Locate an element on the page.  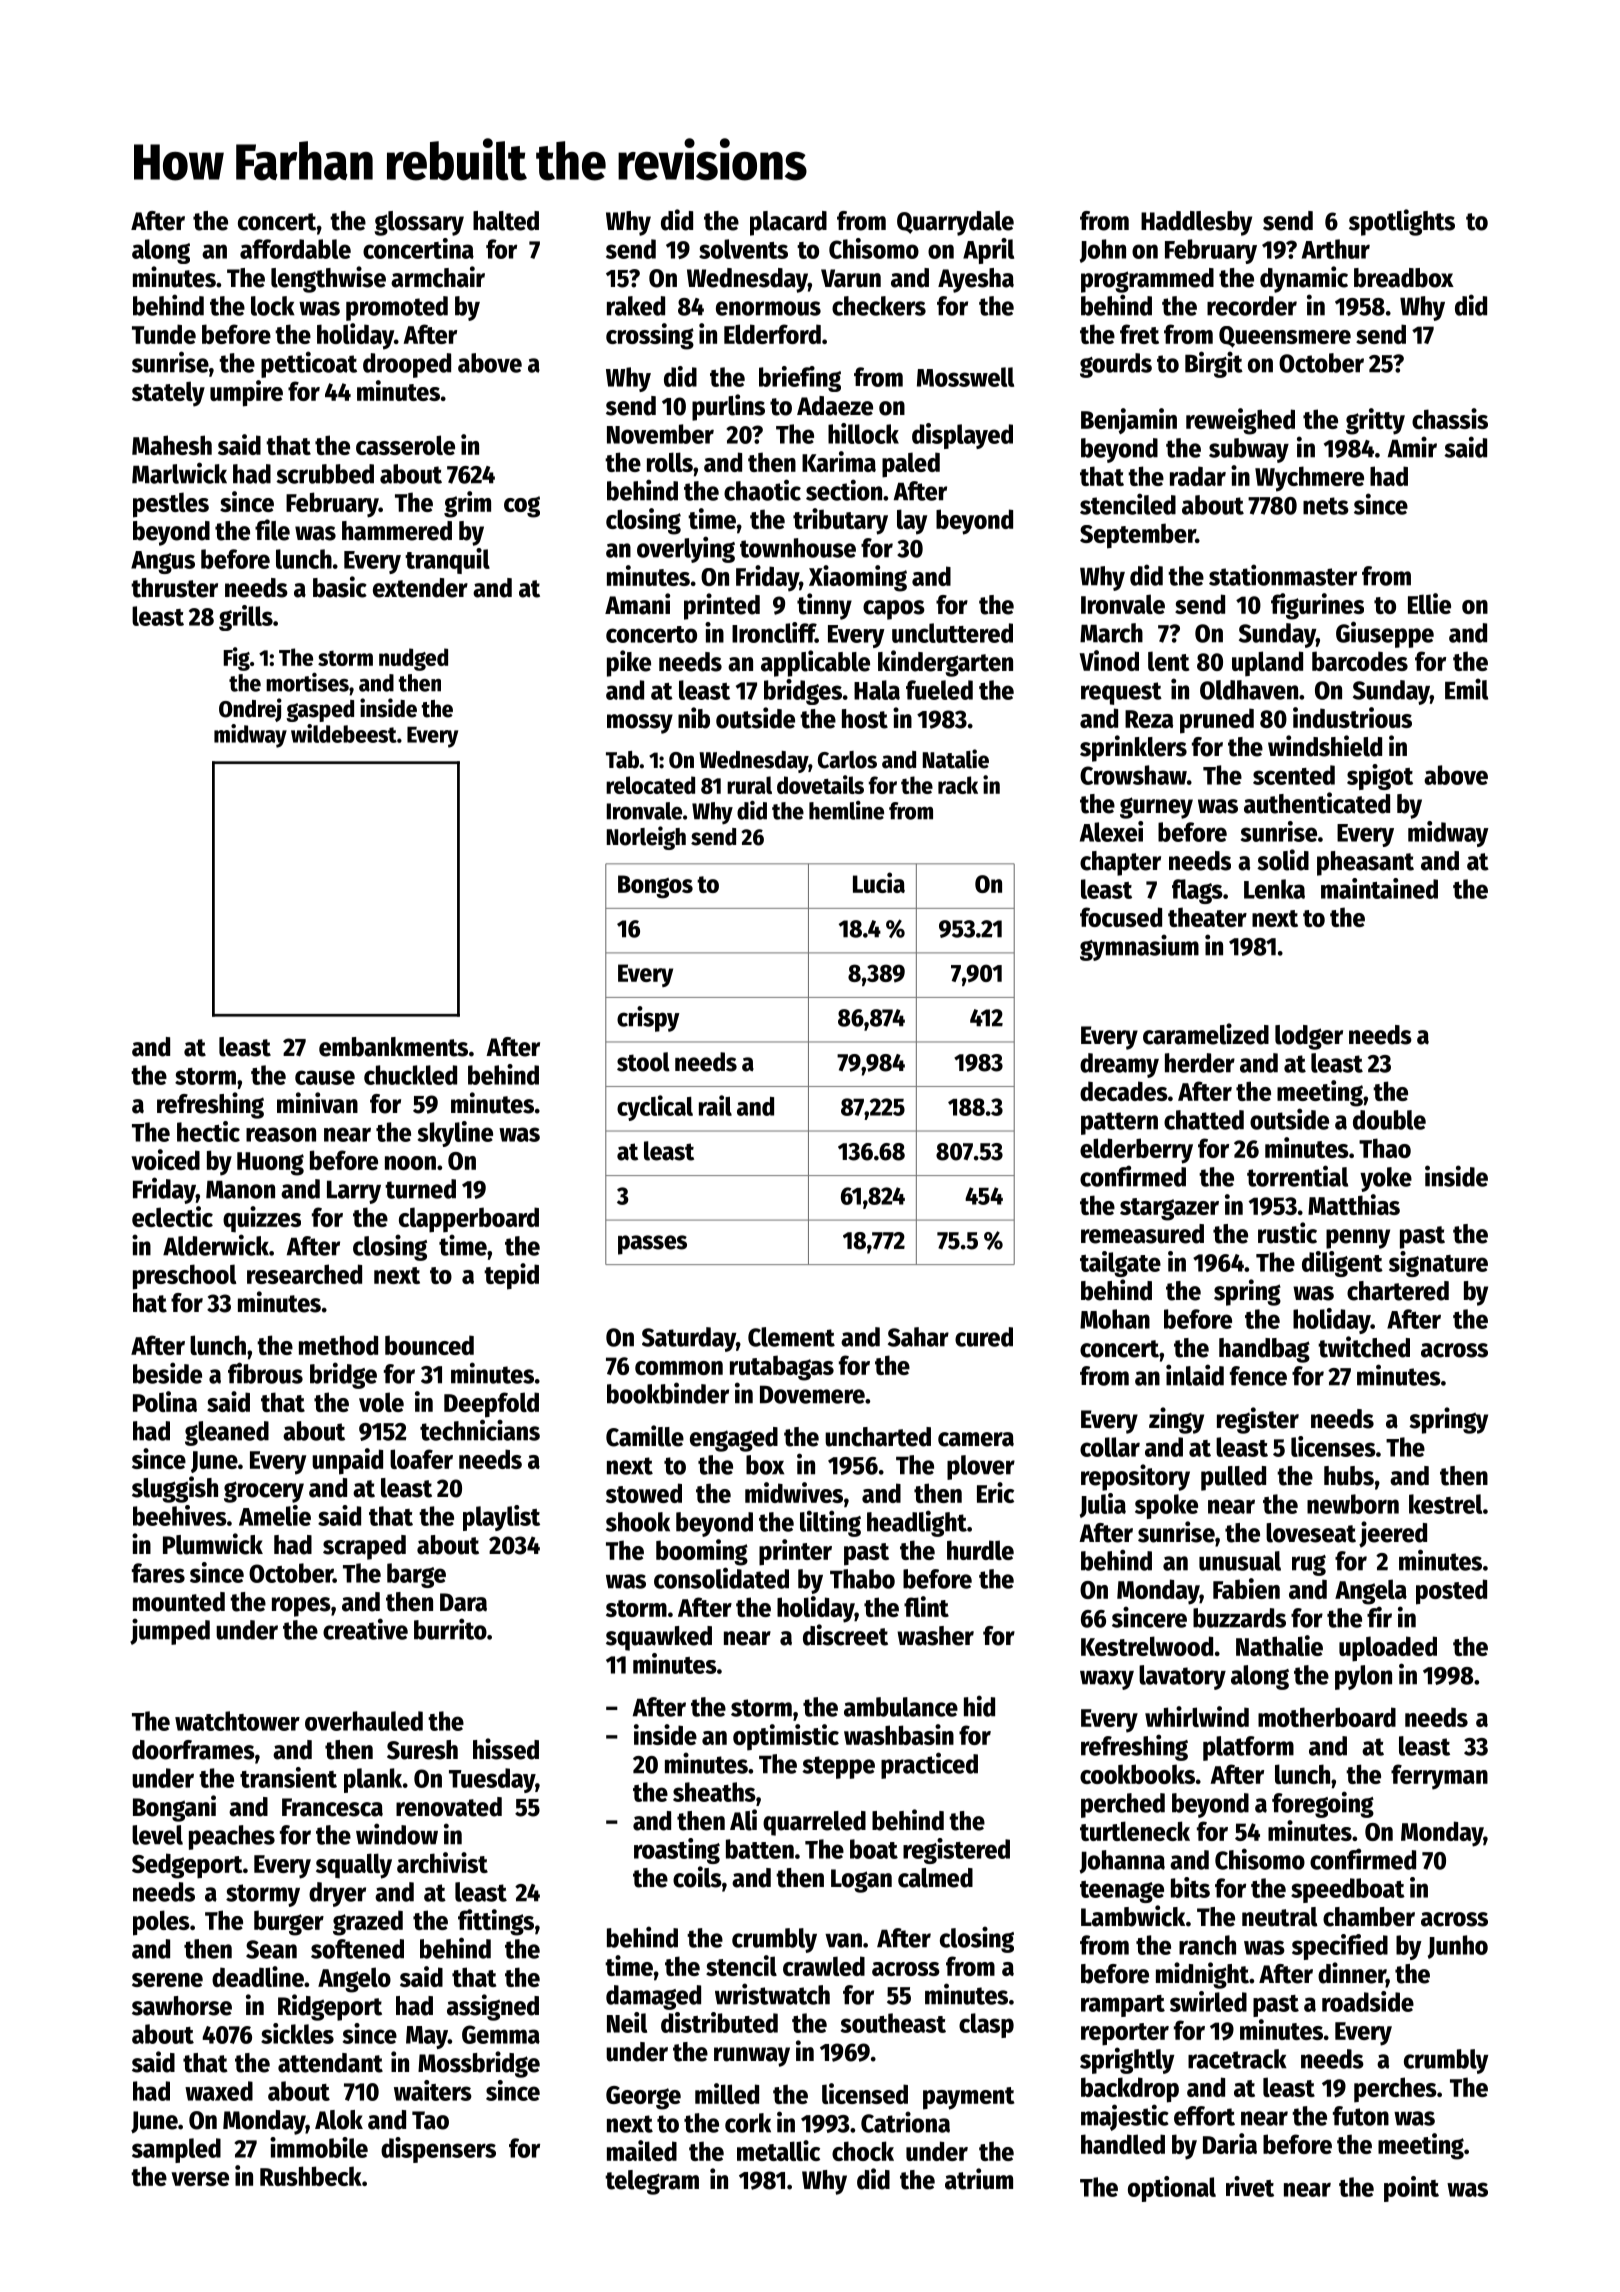
Clement is located at coordinates (791, 1337).
